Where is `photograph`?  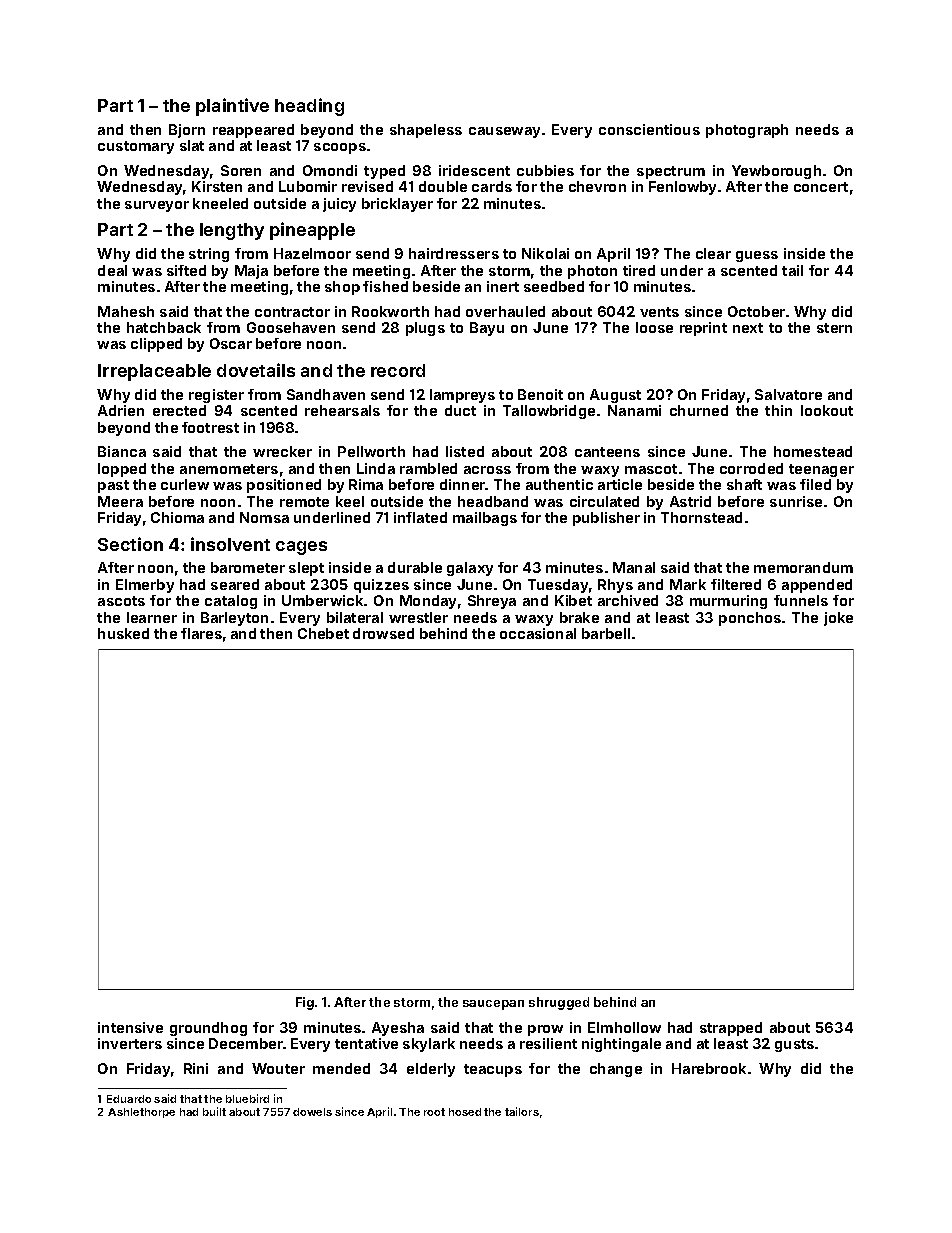
photograph is located at coordinates (747, 131).
